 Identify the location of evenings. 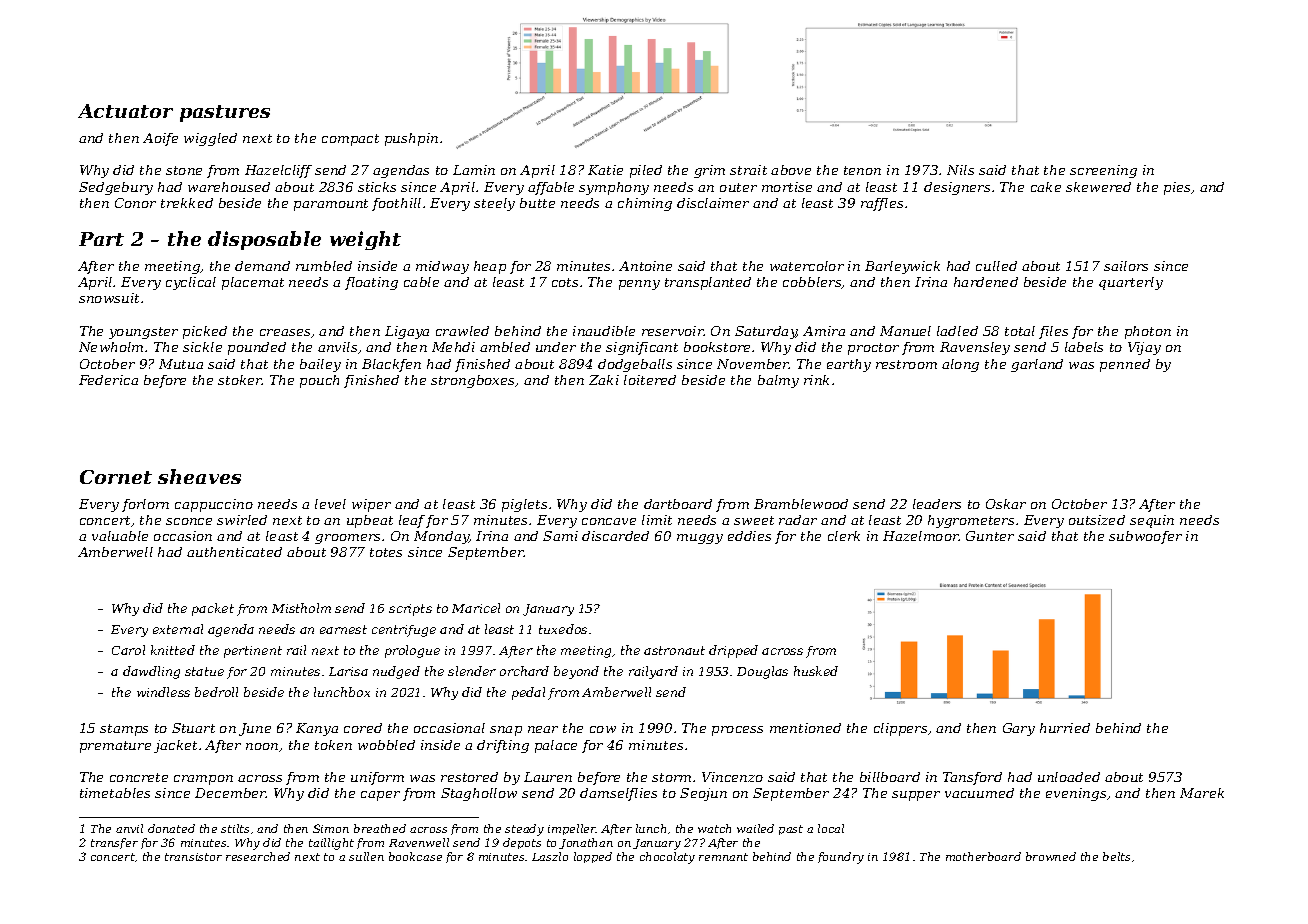
(1076, 794).
